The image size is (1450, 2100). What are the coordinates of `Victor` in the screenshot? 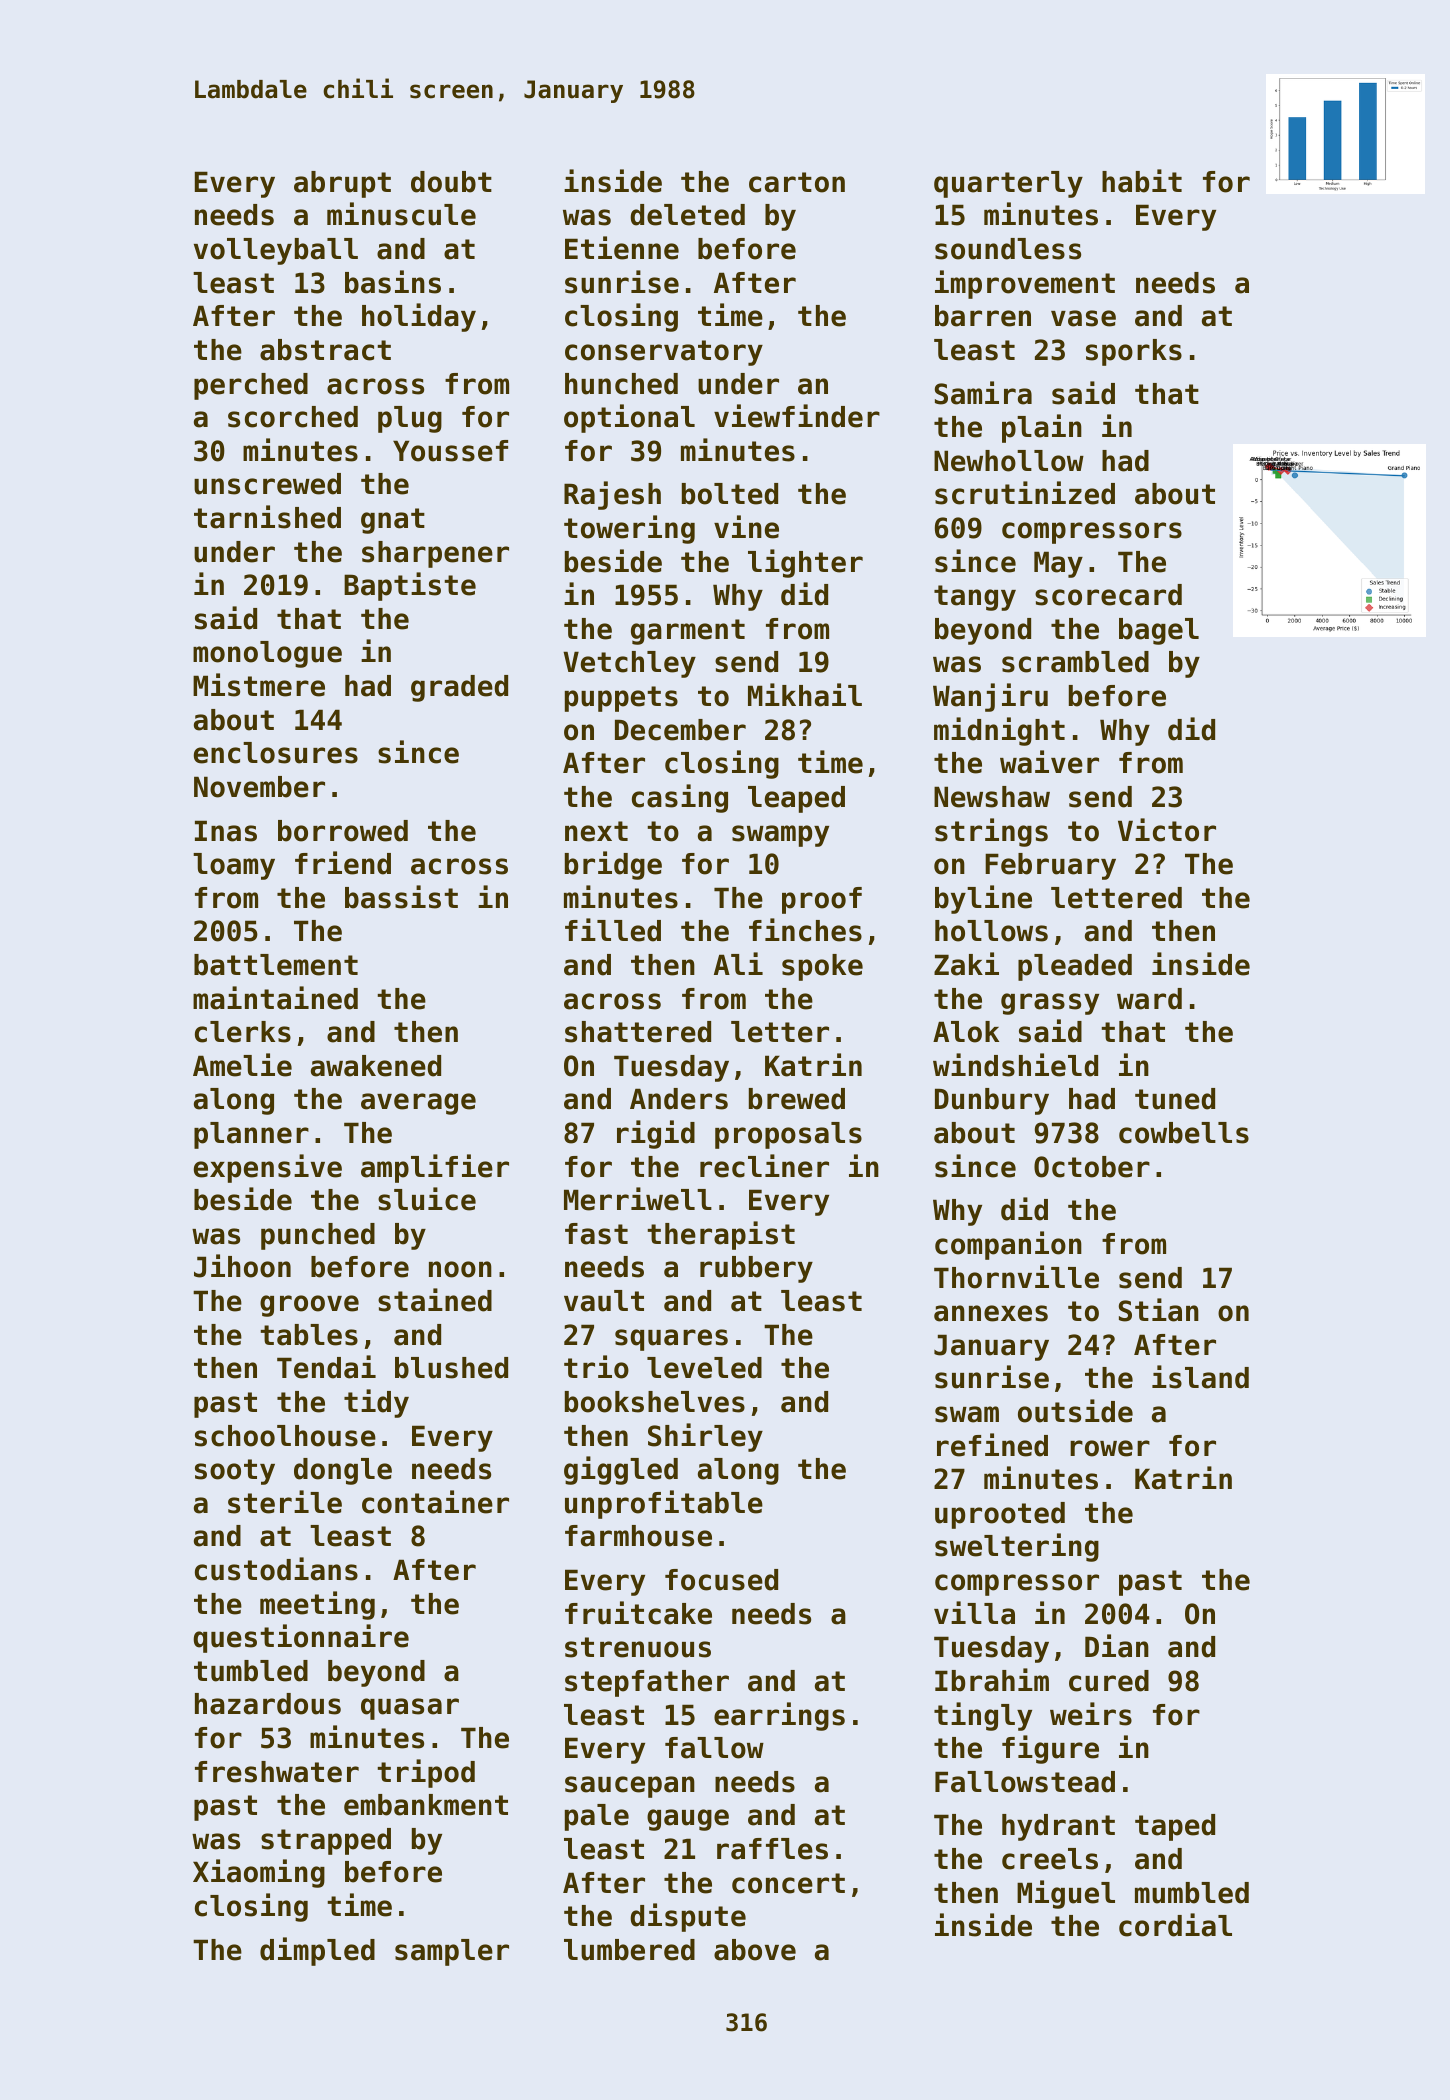 It's located at (1167, 830).
